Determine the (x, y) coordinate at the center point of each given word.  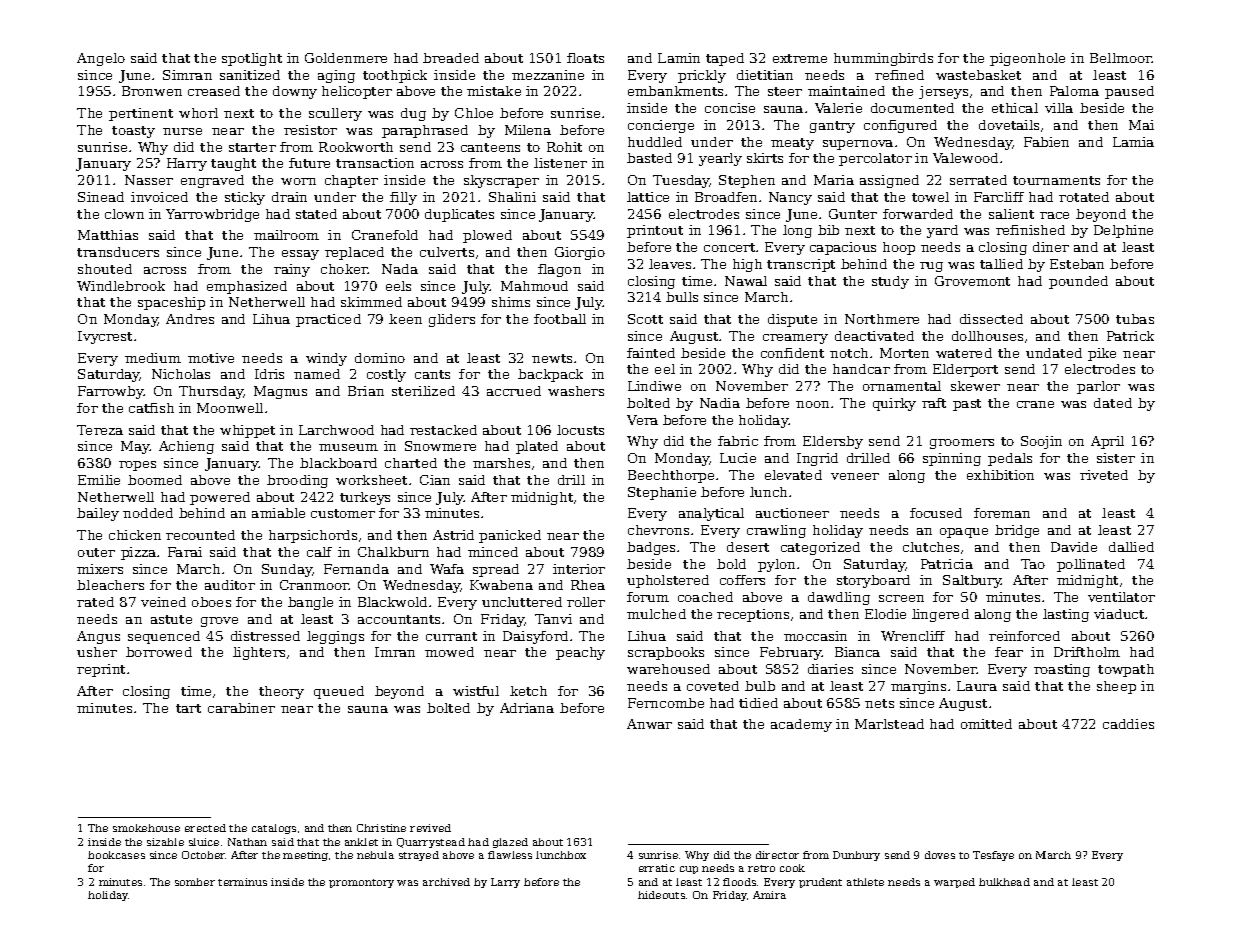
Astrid (453, 535)
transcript (801, 265)
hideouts (661, 895)
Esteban (1077, 264)
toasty (133, 132)
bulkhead (1004, 882)
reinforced (1024, 636)
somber (195, 882)
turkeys (365, 498)
